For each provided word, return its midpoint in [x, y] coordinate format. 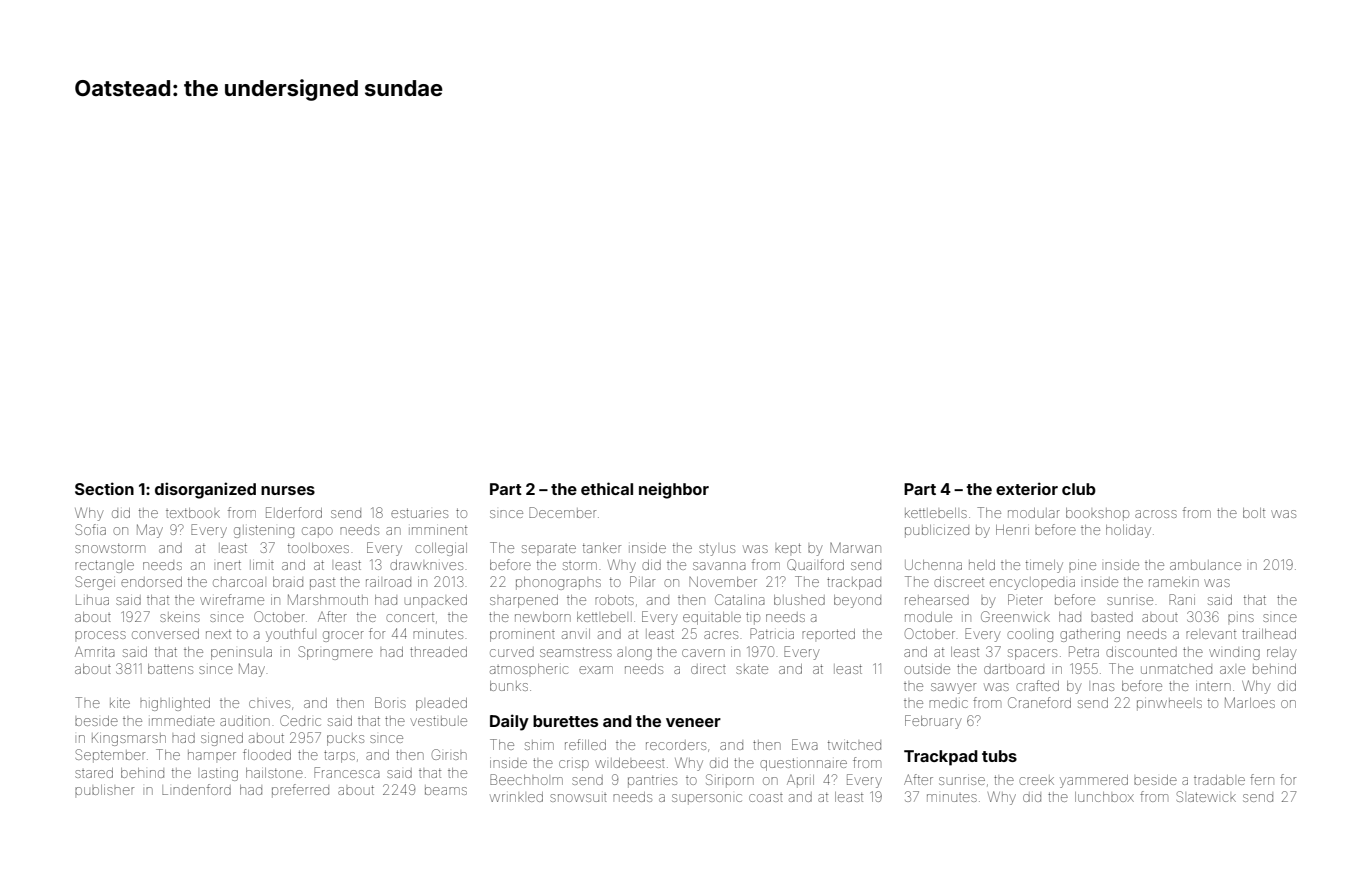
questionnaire [803, 764]
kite [120, 703]
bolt [1254, 513]
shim [539, 745]
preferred [300, 791]
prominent [522, 636]
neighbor [674, 490]
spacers [1032, 654]
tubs [999, 756]
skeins [180, 617]
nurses [288, 490]
